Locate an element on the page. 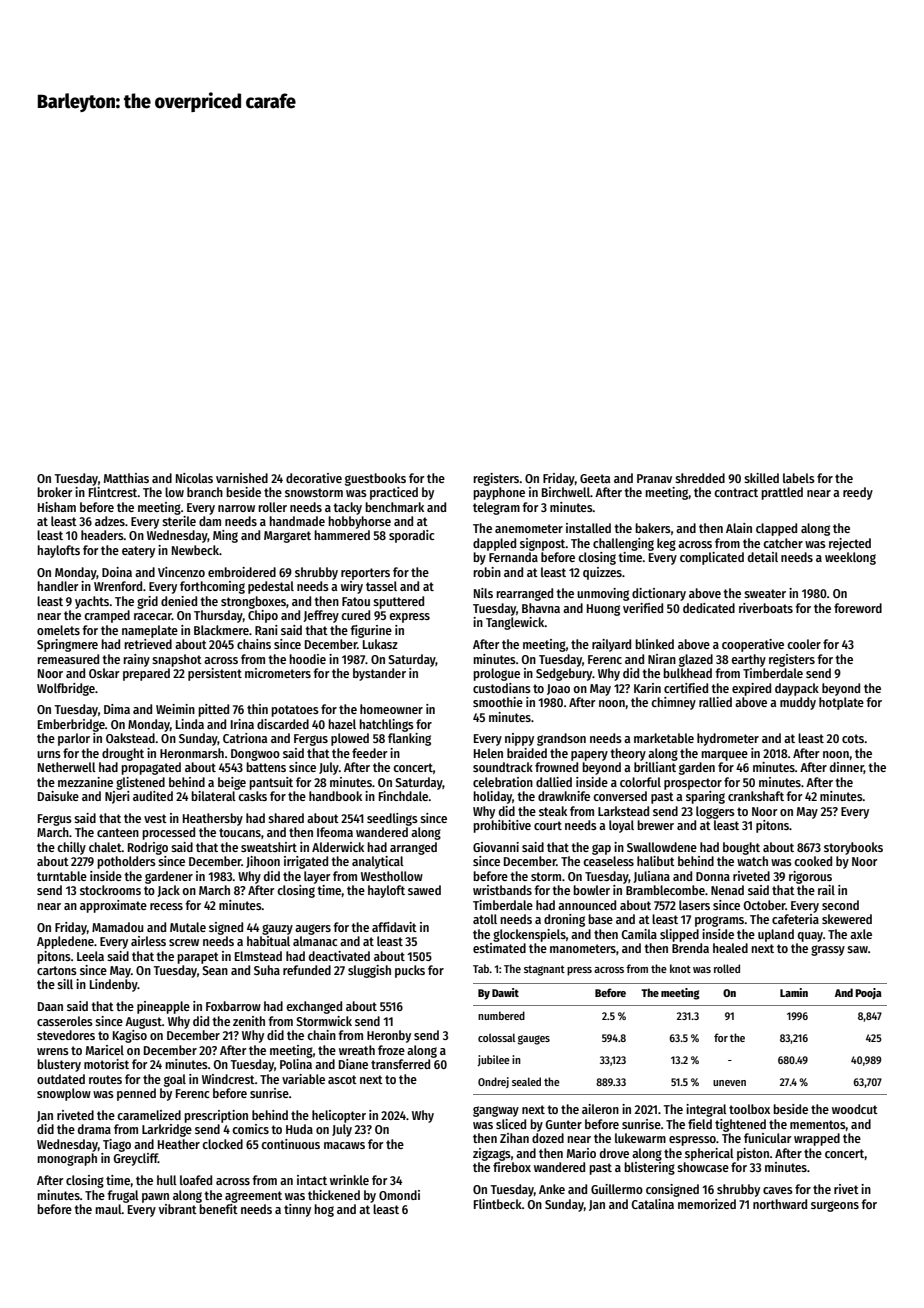 This document has width=924, height=1308. labels is located at coordinates (799, 478).
